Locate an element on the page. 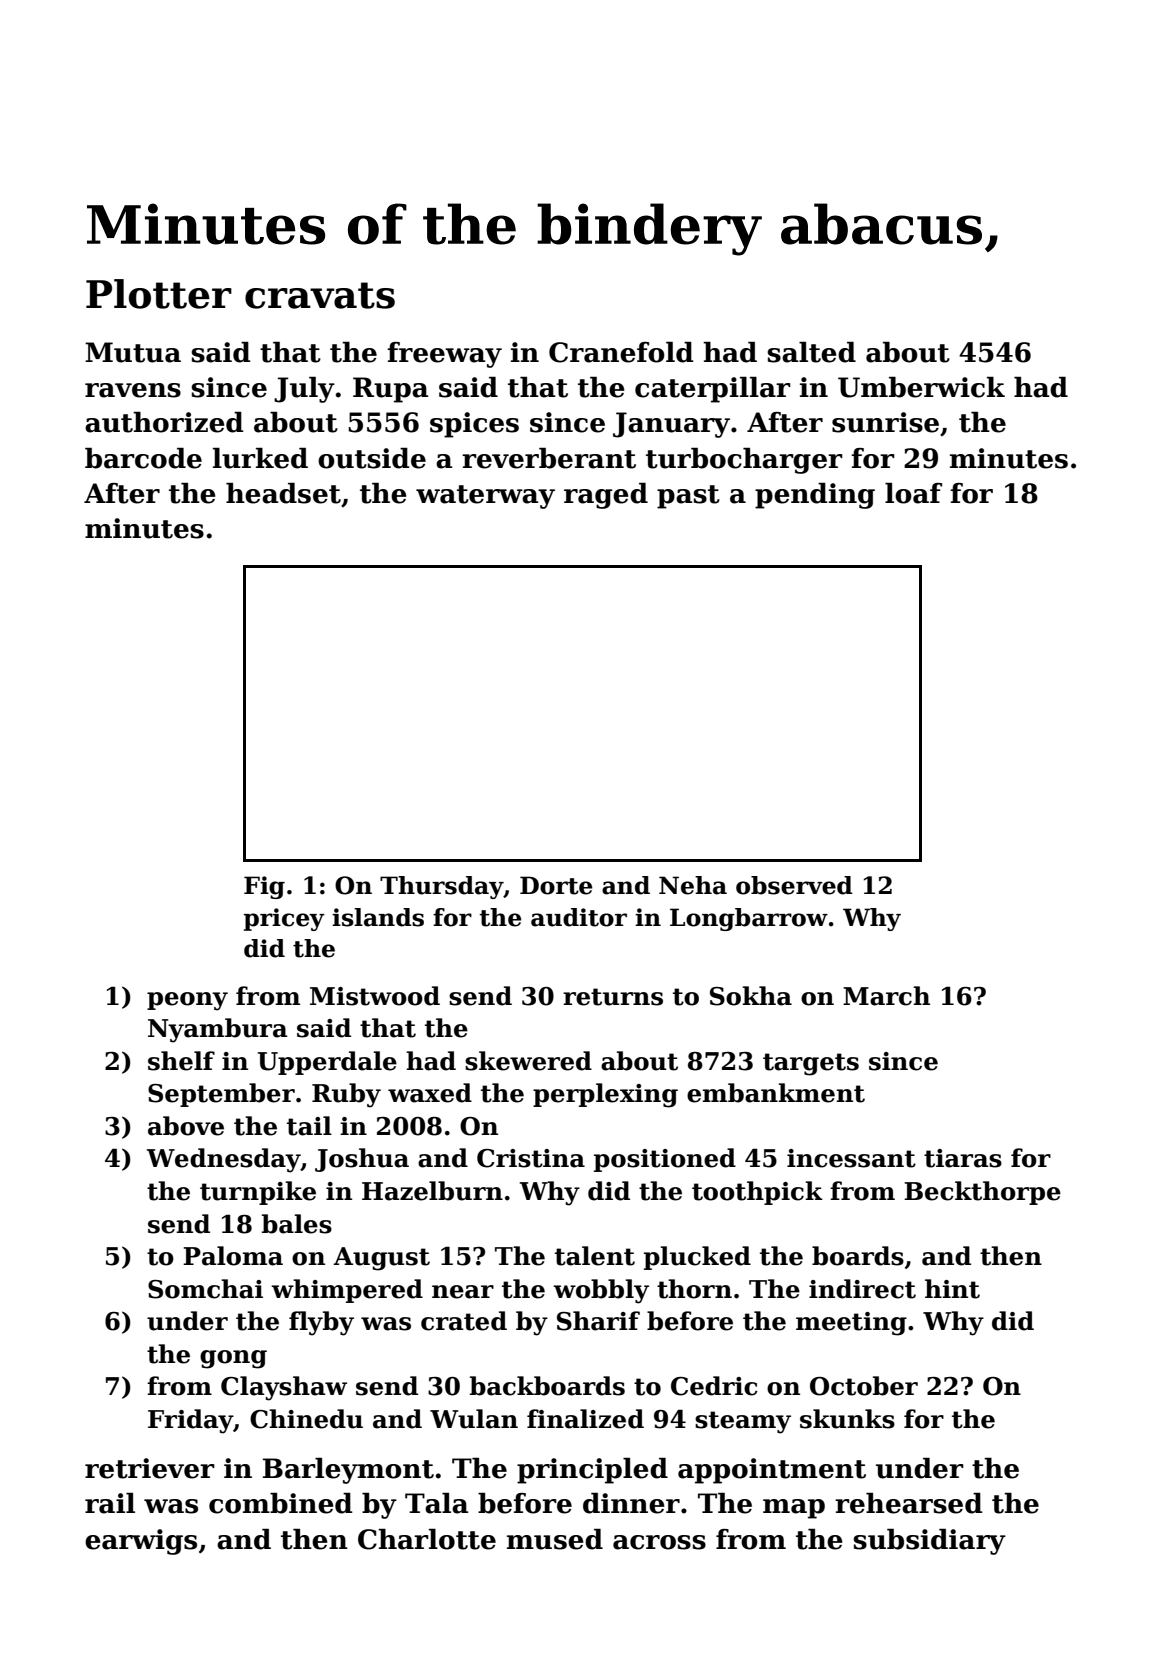 This image has width=1165, height=1654. Cranefold is located at coordinates (621, 352).
